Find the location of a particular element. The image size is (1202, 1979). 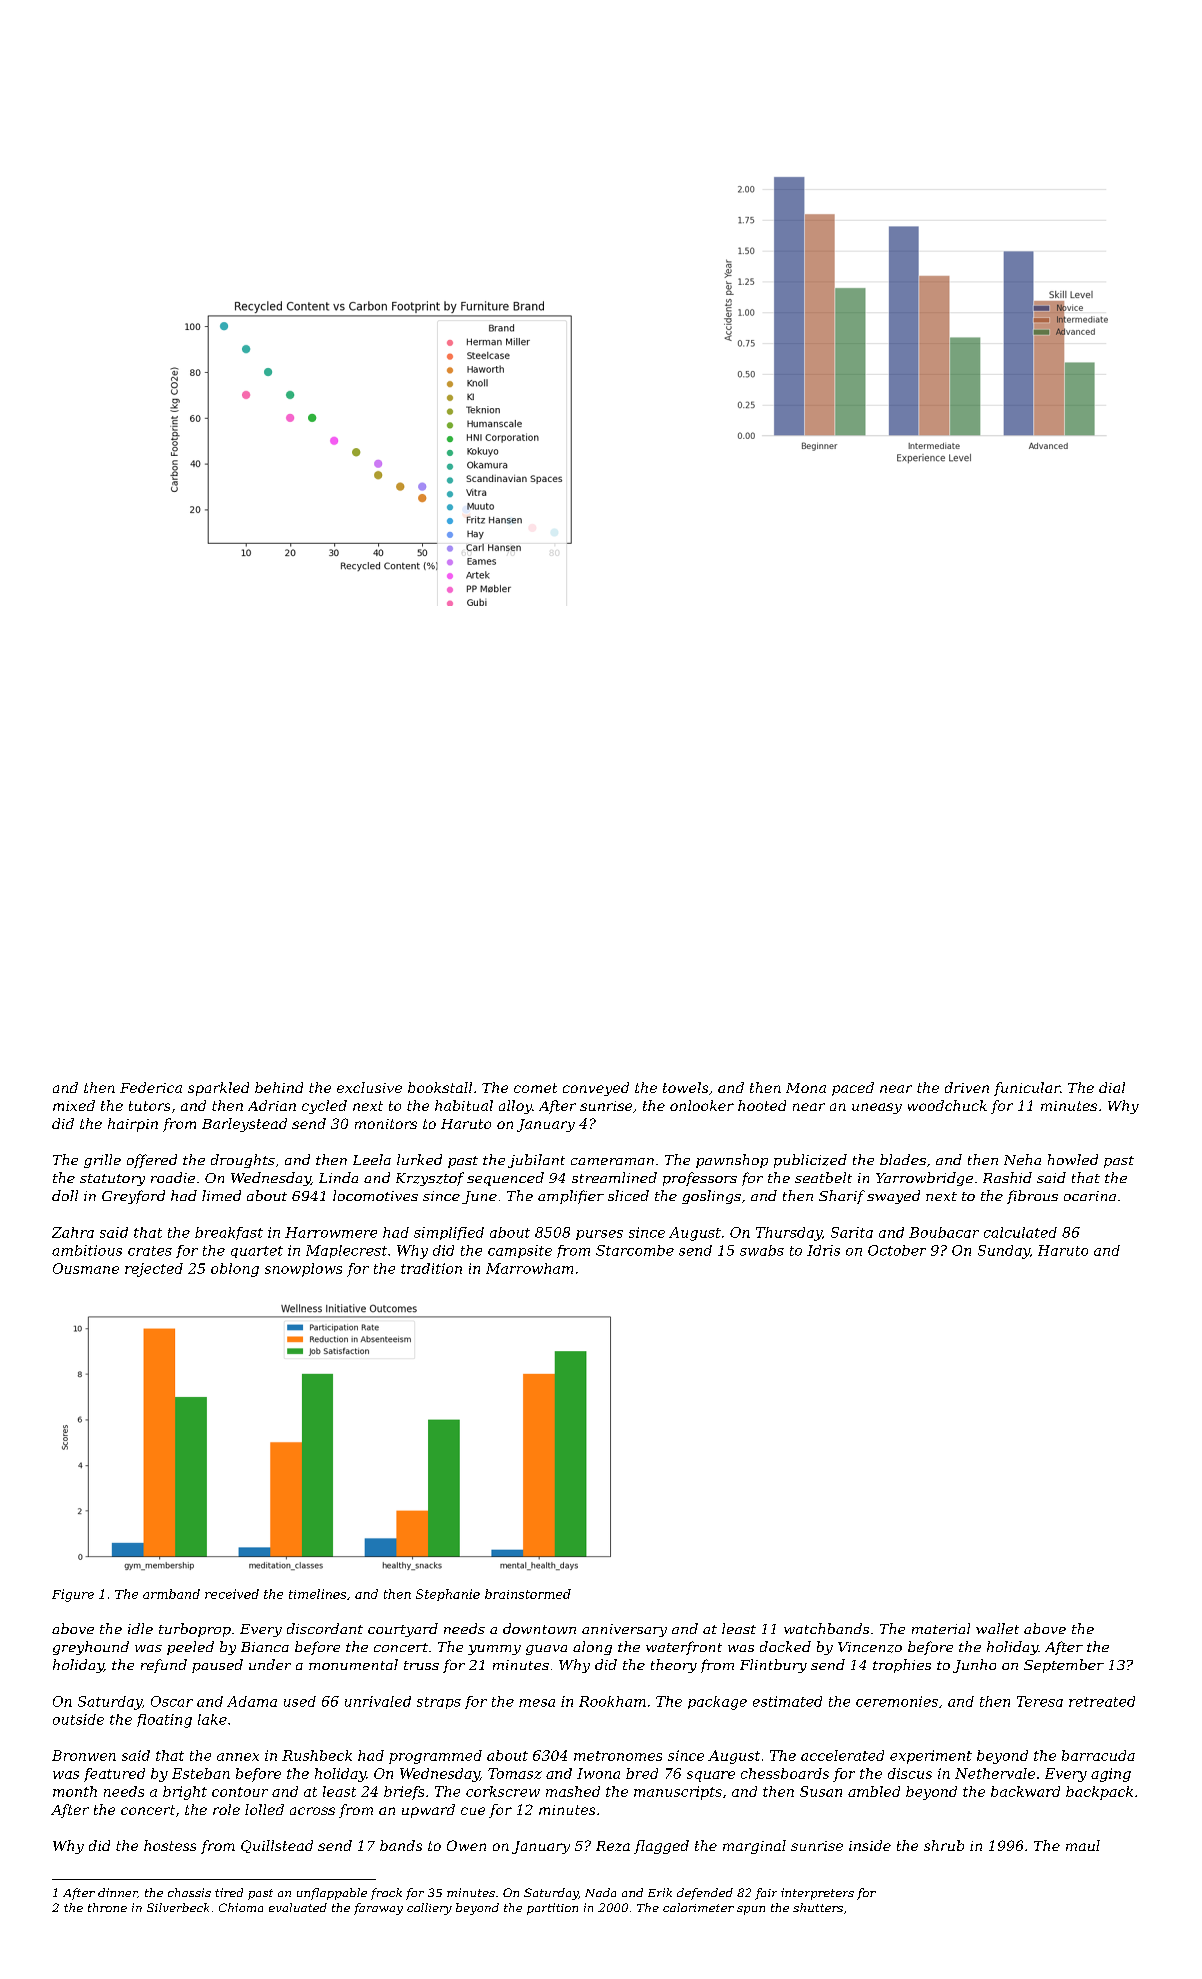

Mona is located at coordinates (806, 1088).
